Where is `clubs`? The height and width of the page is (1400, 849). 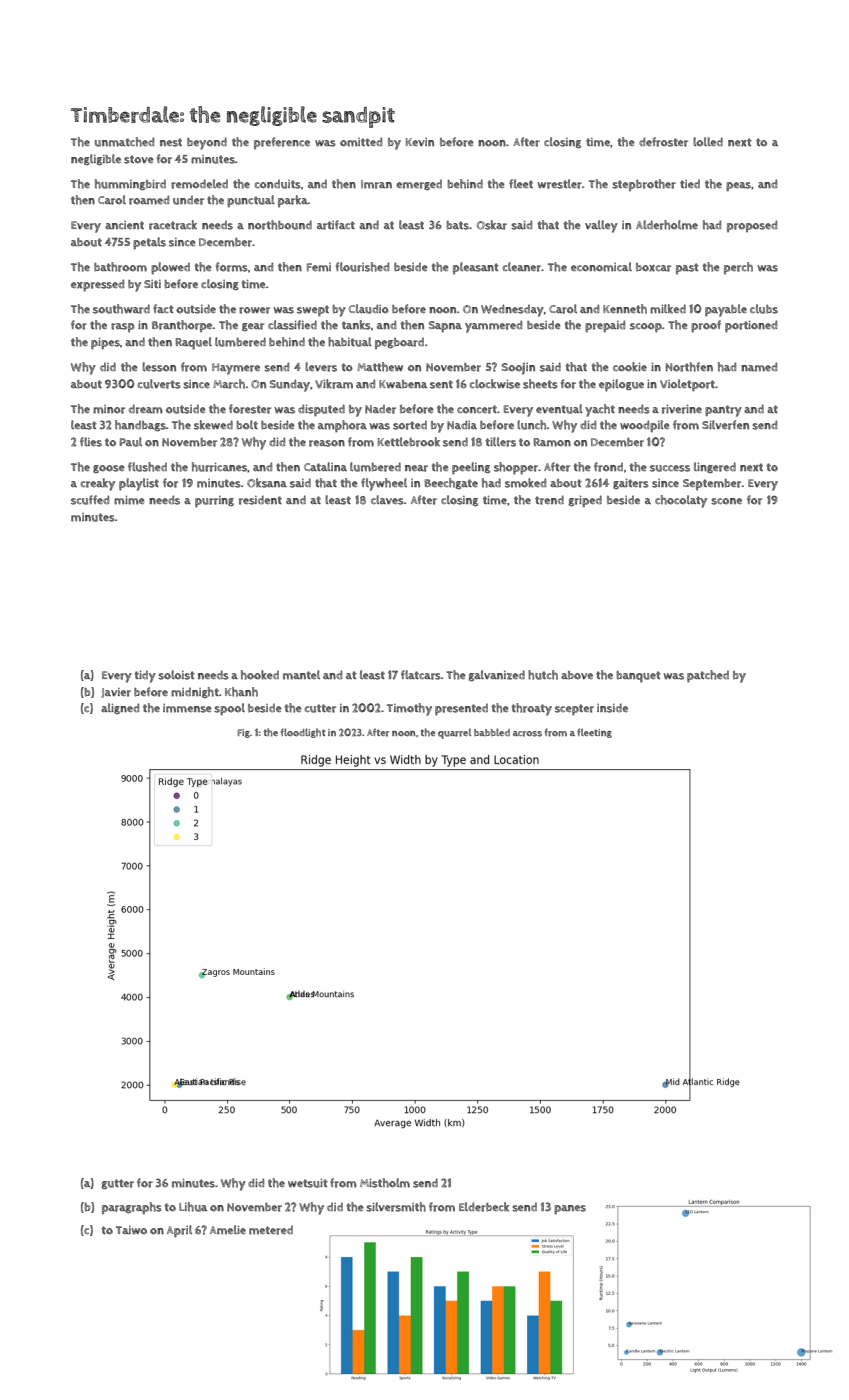 clubs is located at coordinates (764, 309).
